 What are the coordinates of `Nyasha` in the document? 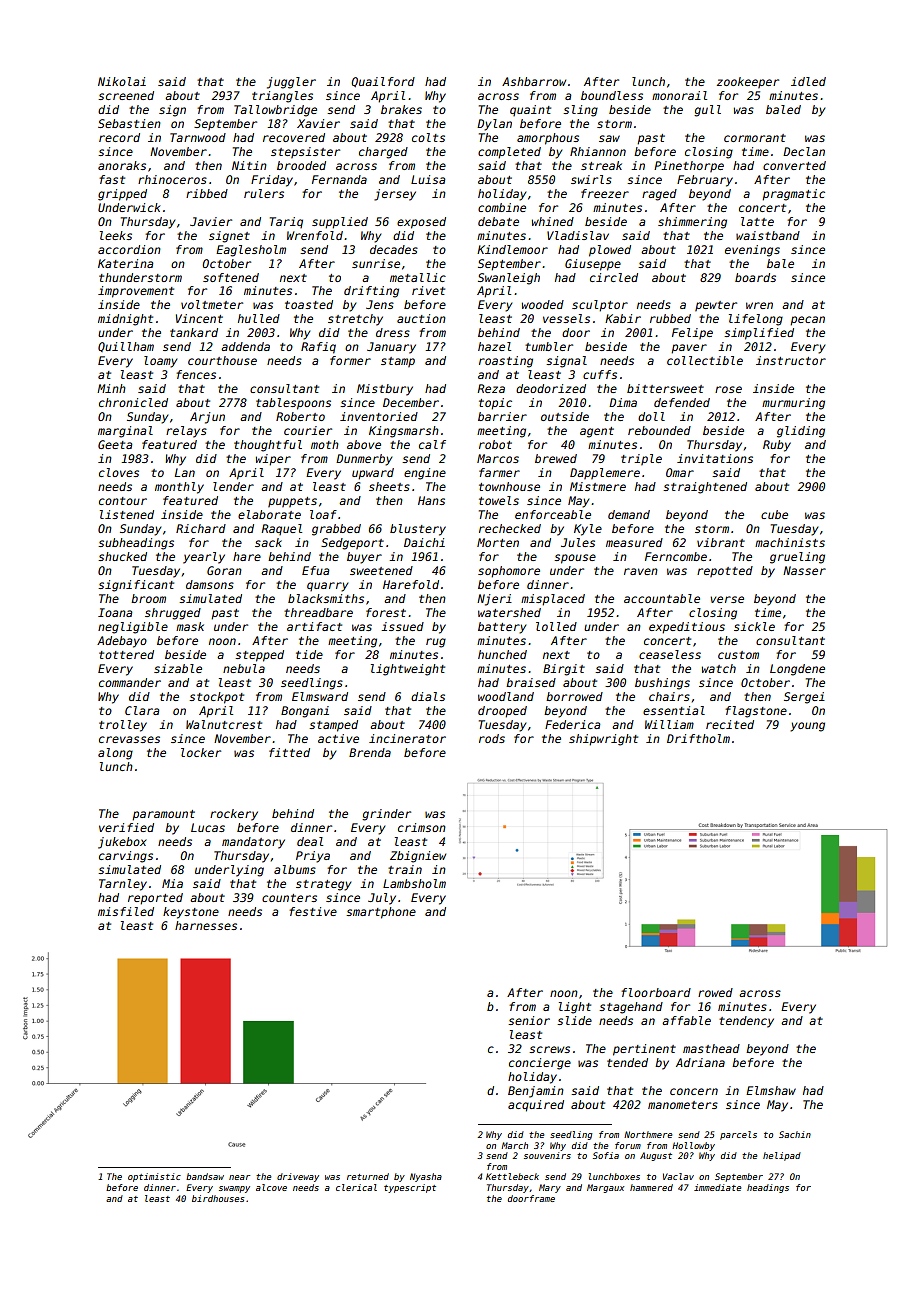 It's located at (426, 1177).
